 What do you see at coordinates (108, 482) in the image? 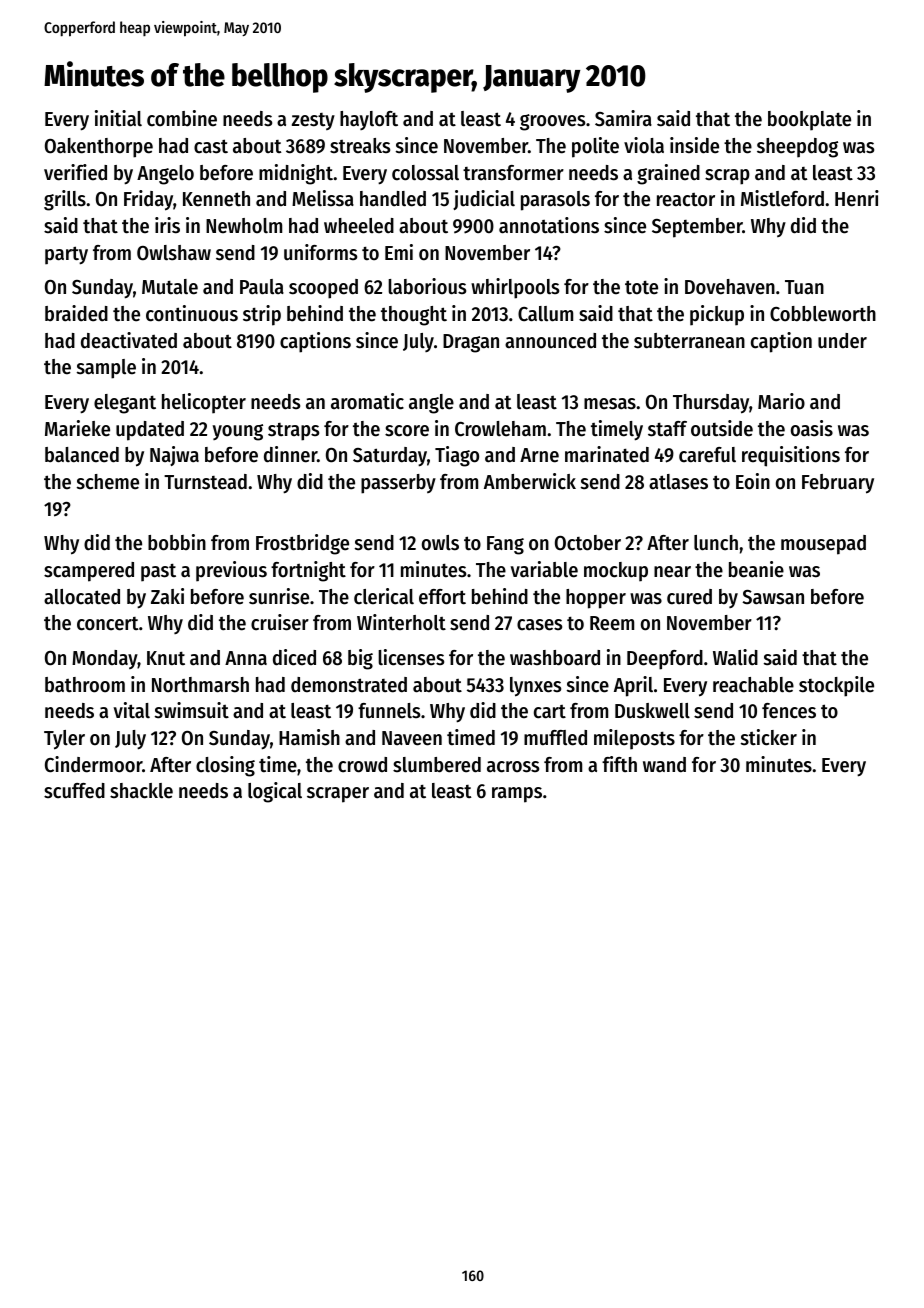
I see `scheme` at bounding box center [108, 482].
